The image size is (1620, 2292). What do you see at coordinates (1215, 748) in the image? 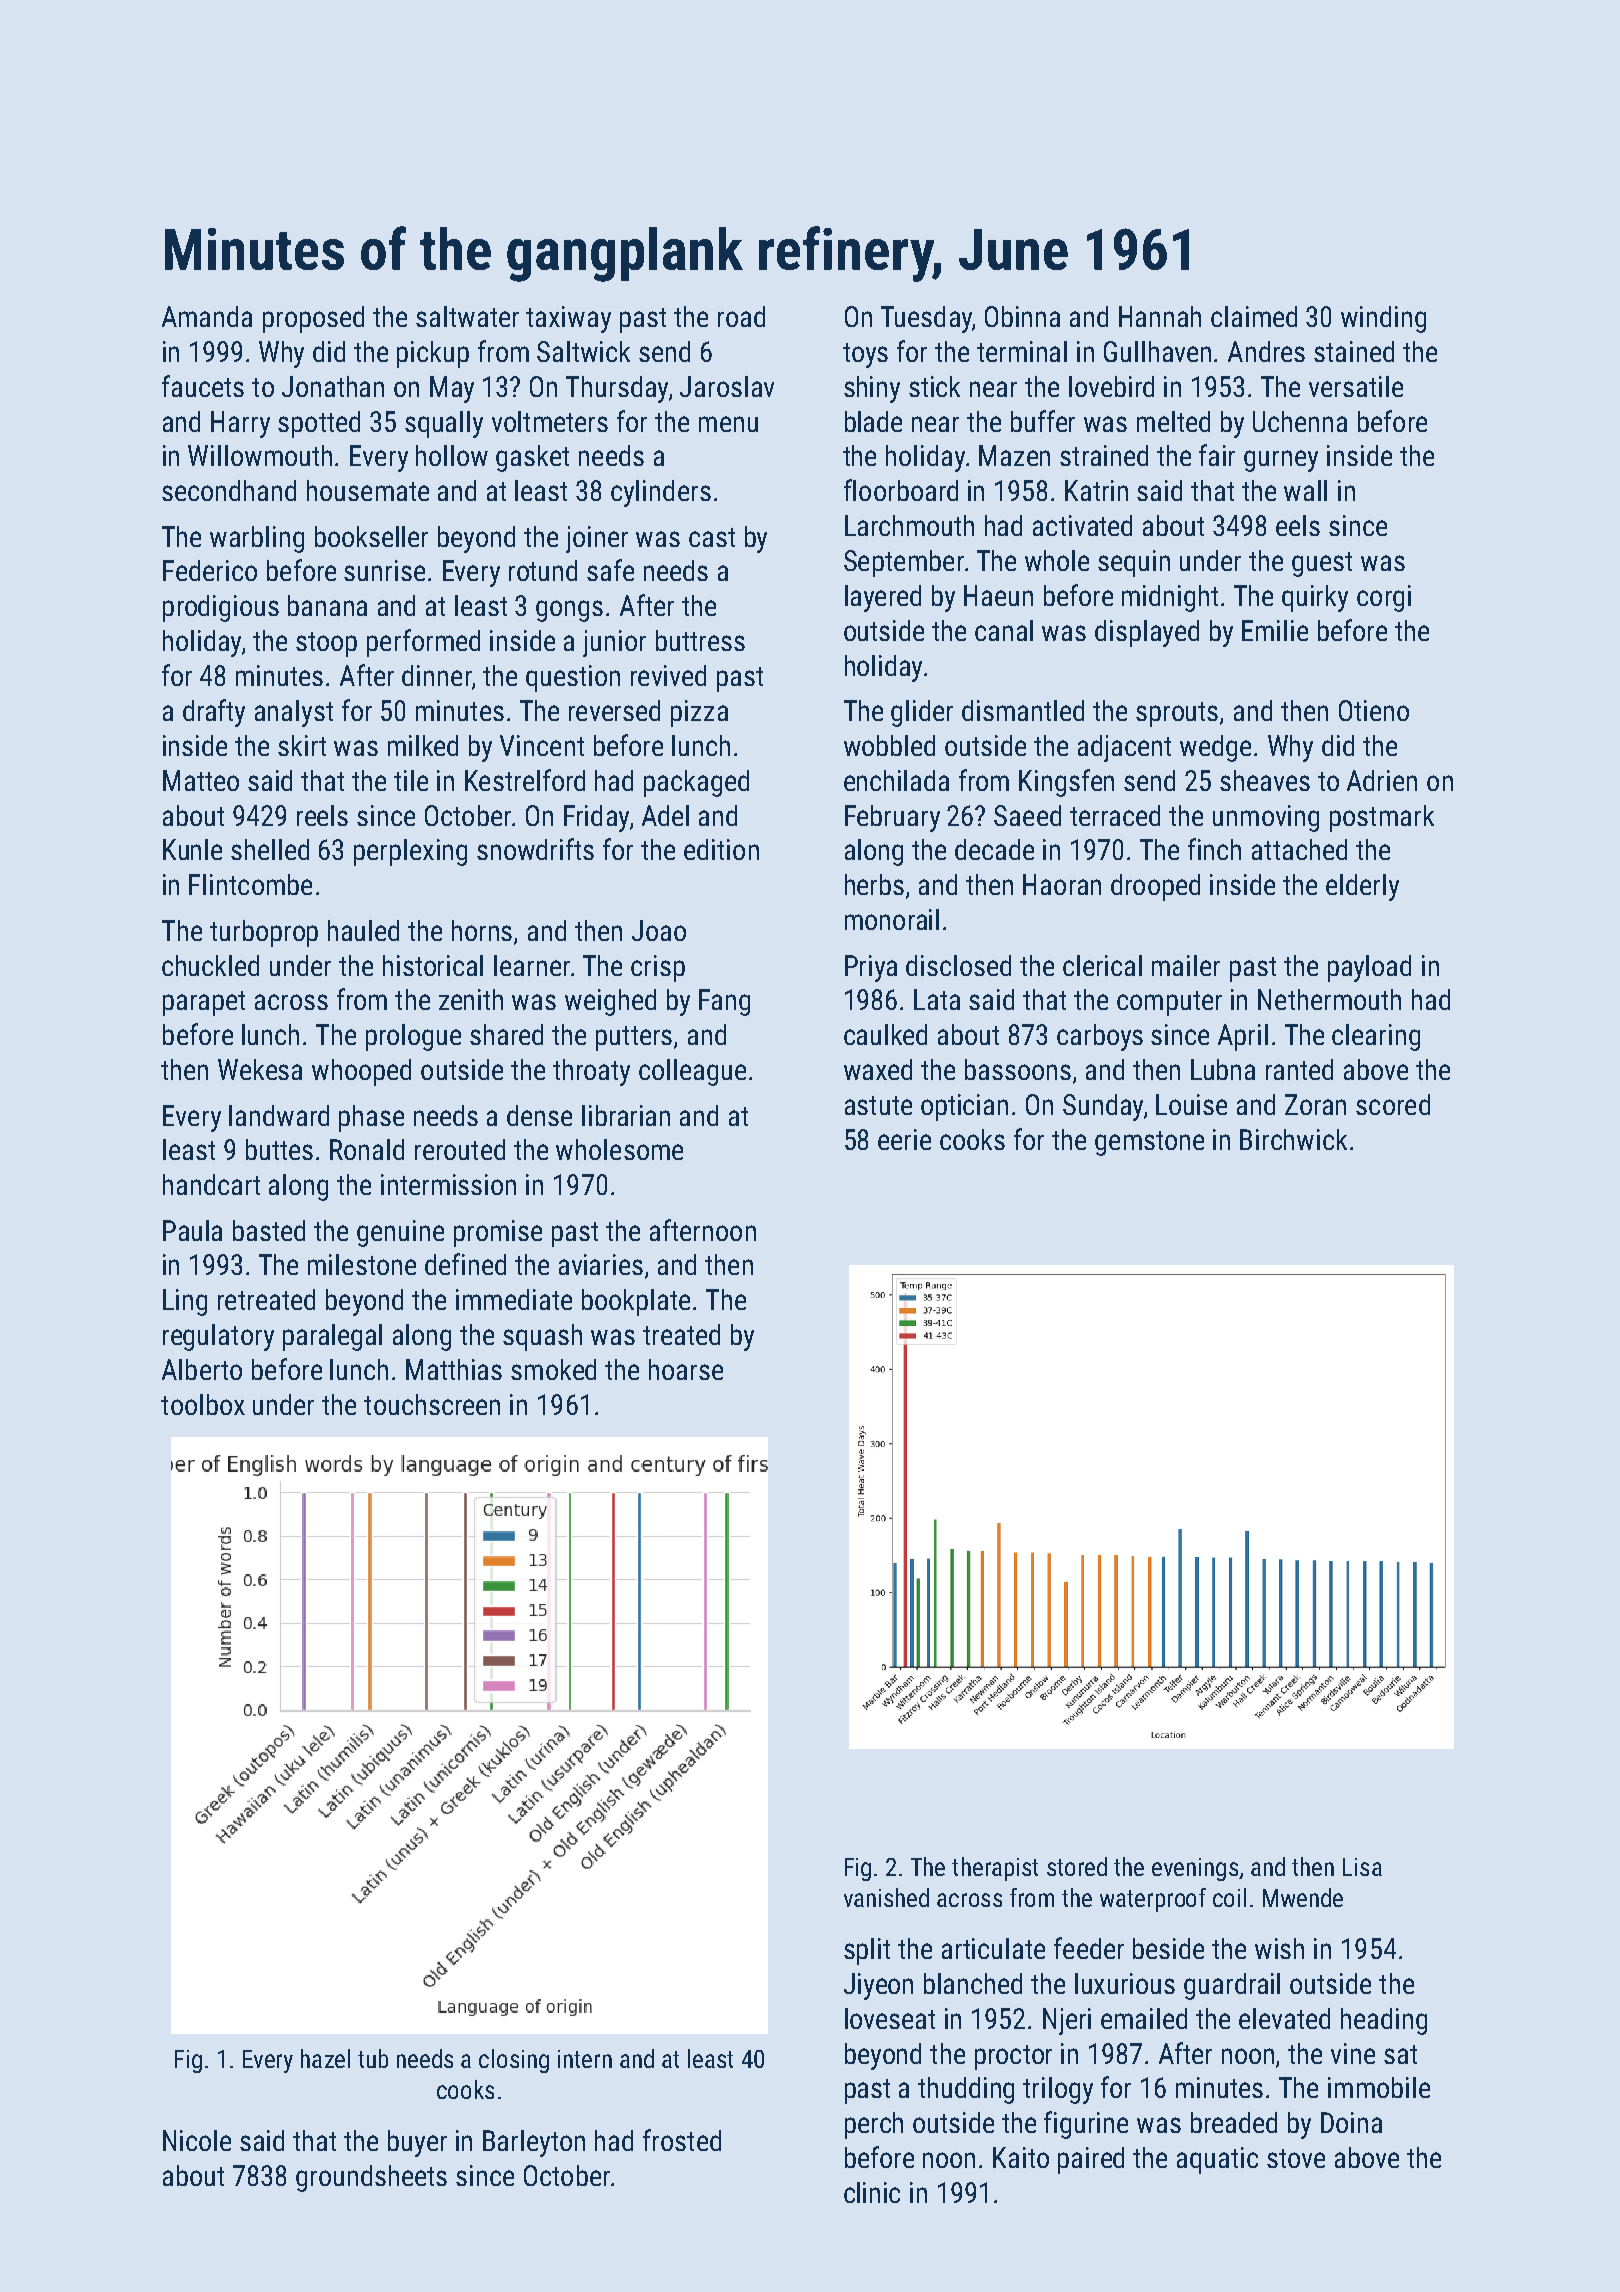
I see `wedge` at bounding box center [1215, 748].
